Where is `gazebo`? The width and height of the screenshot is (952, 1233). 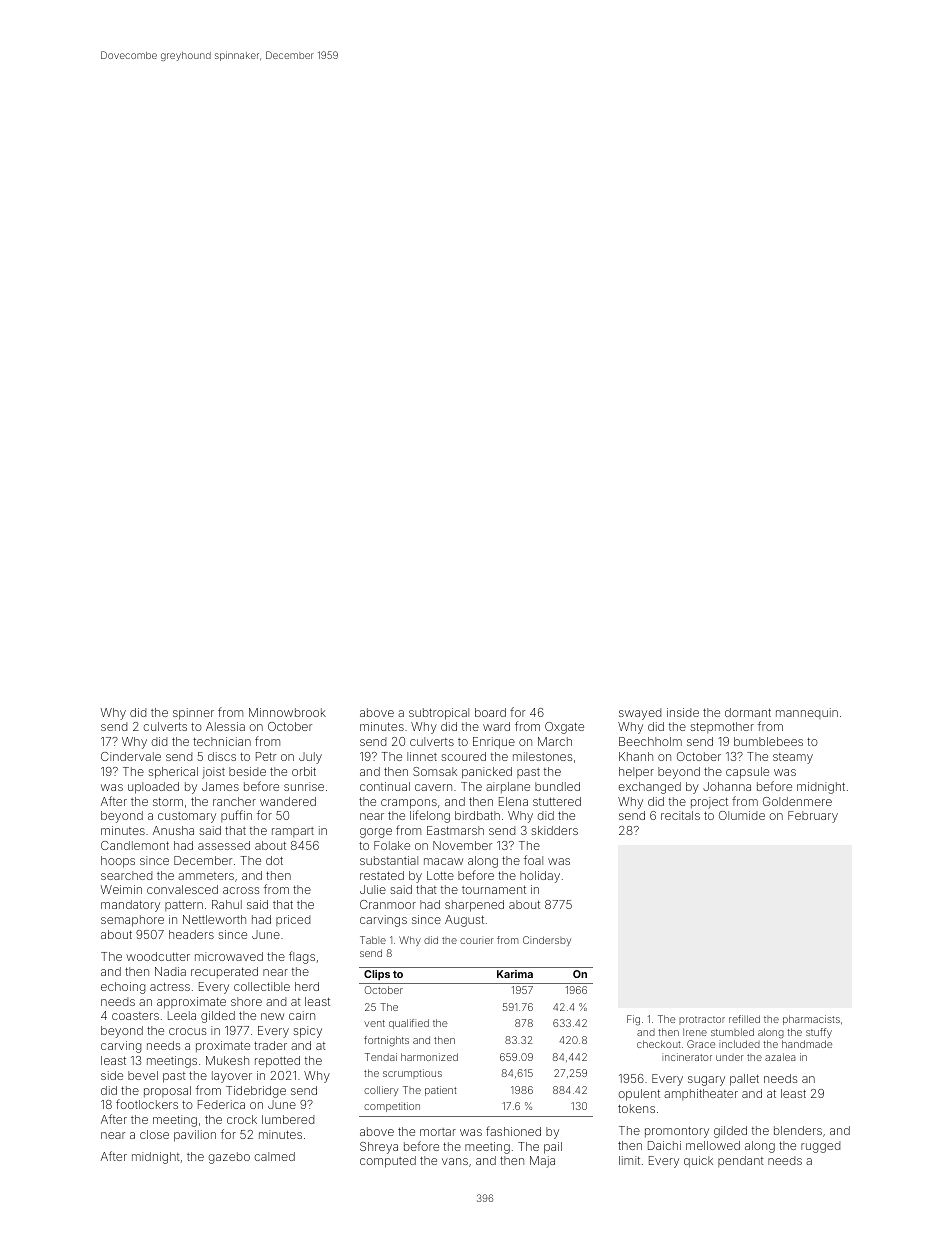
gazebo is located at coordinates (229, 1158).
